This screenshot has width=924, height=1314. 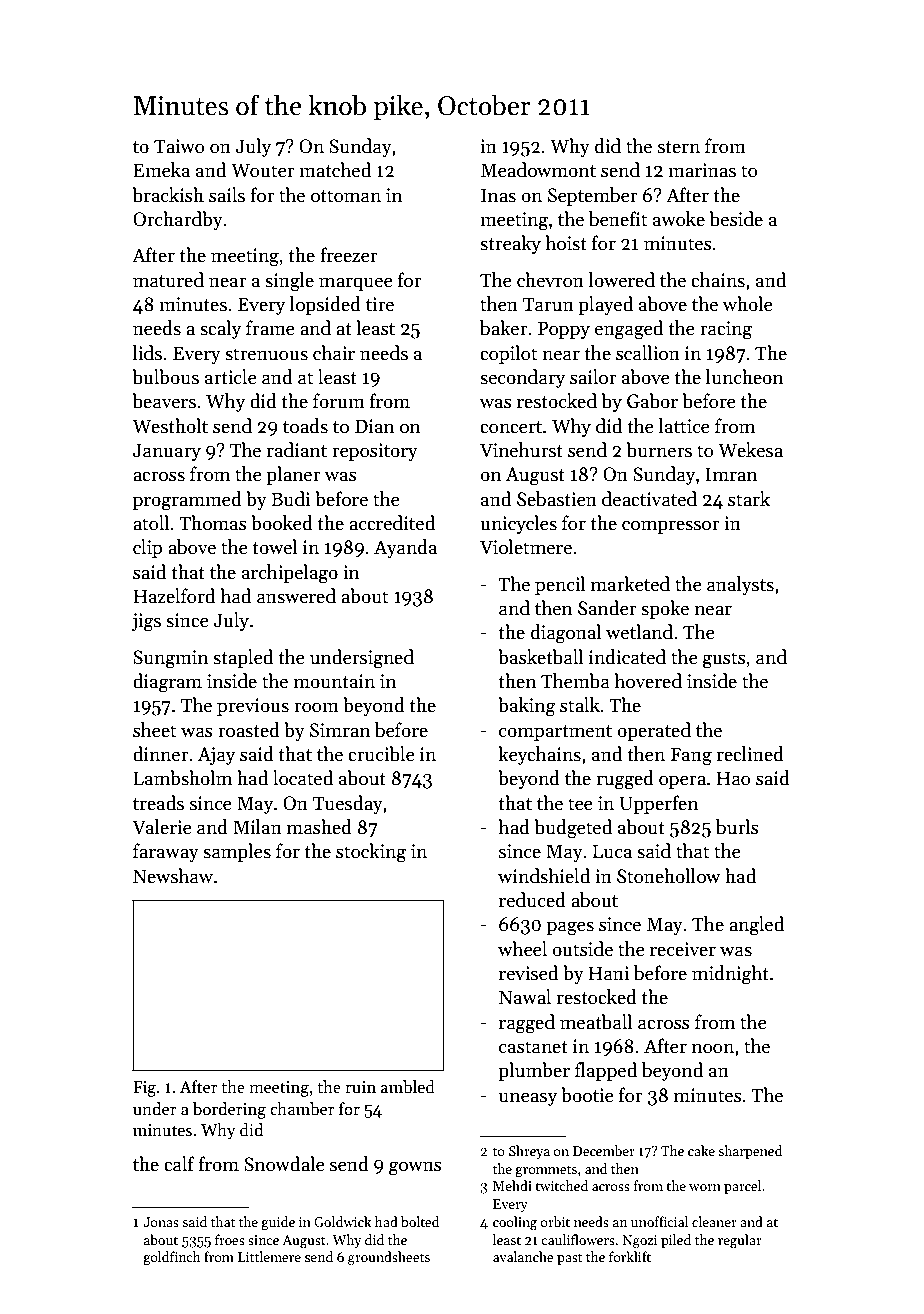 What do you see at coordinates (713, 1048) in the screenshot?
I see `noon` at bounding box center [713, 1048].
